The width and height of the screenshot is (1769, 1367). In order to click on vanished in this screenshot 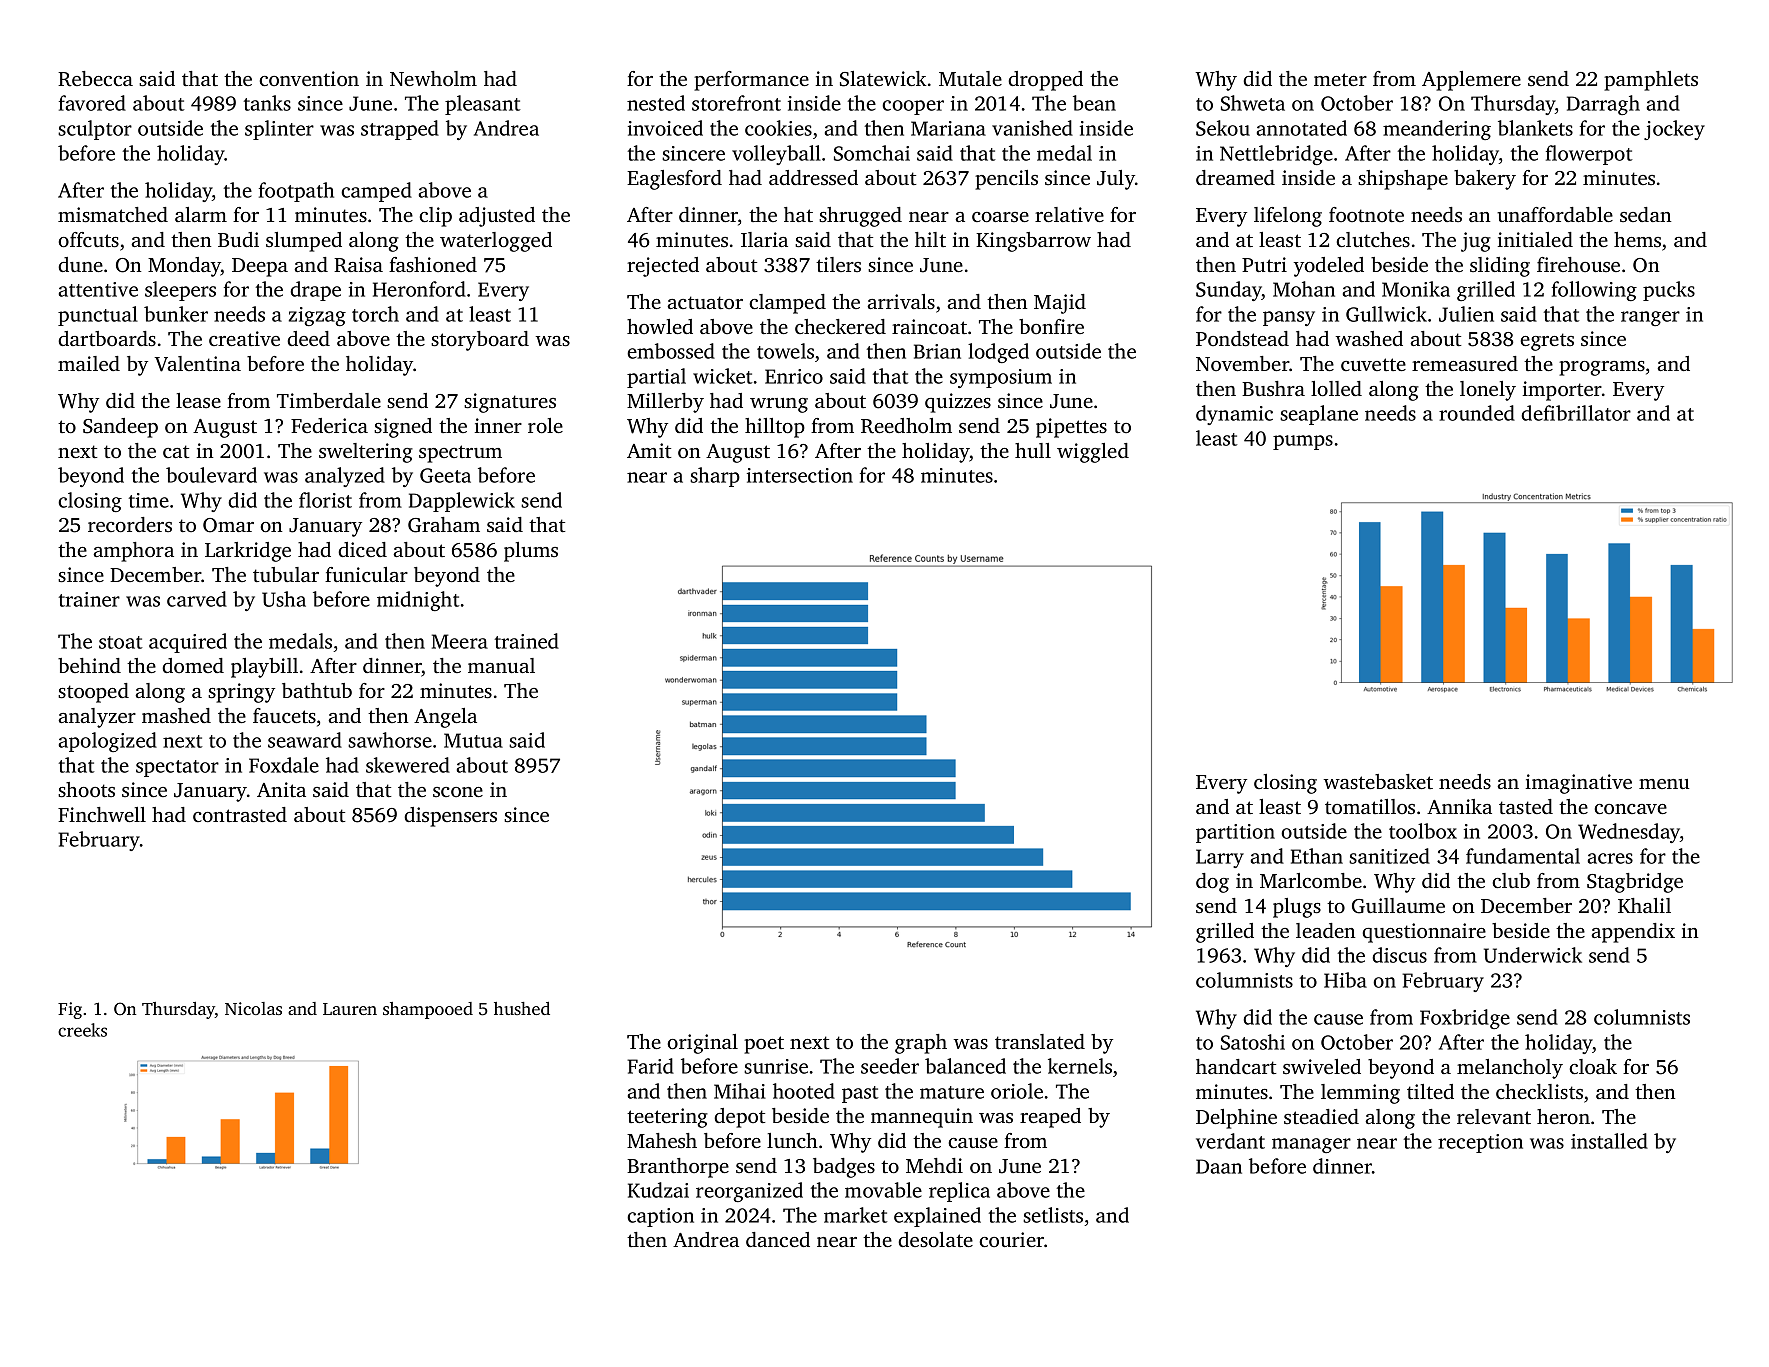, I will do `click(1032, 128)`.
